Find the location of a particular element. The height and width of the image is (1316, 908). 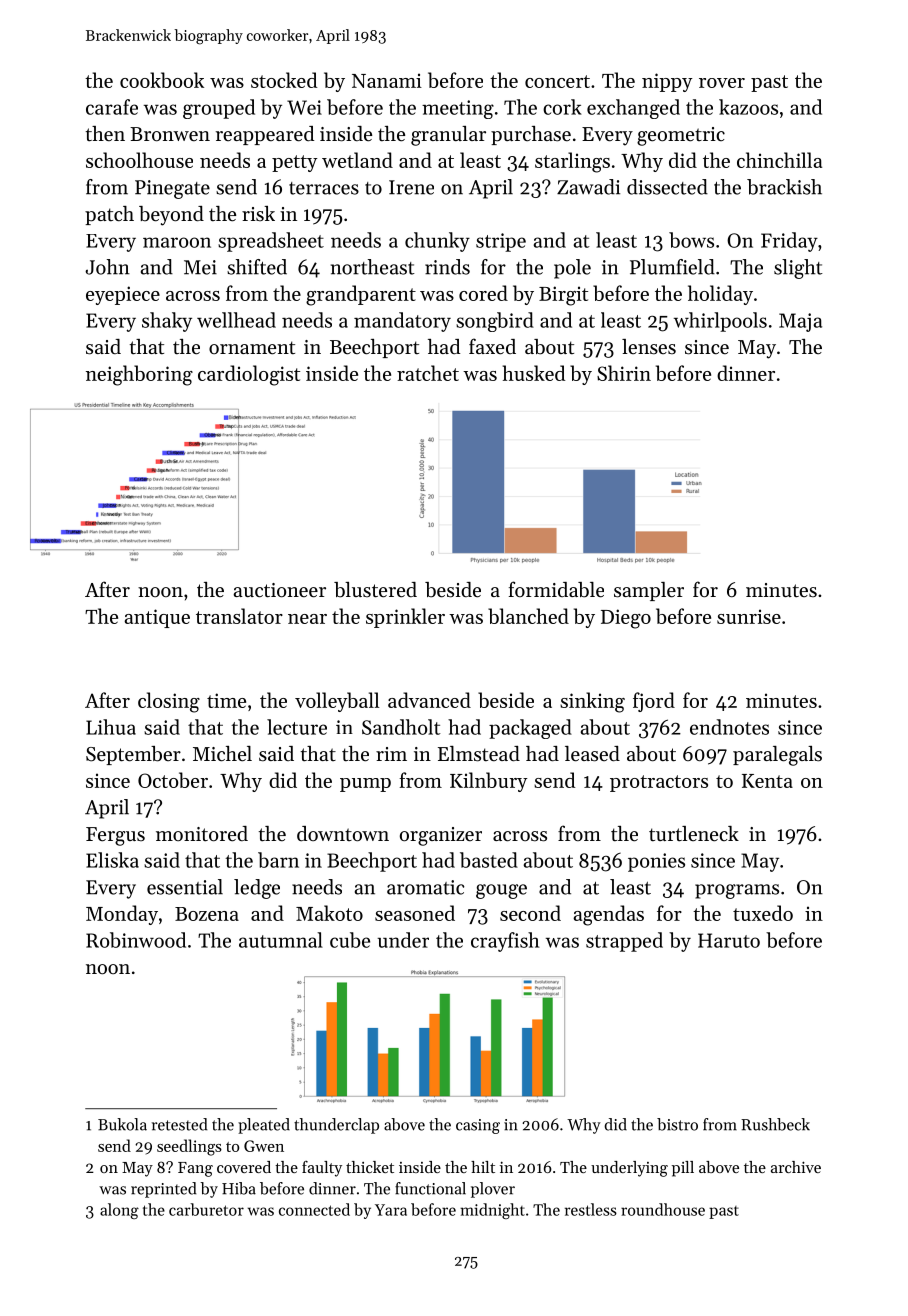

faxed is located at coordinates (492, 346).
